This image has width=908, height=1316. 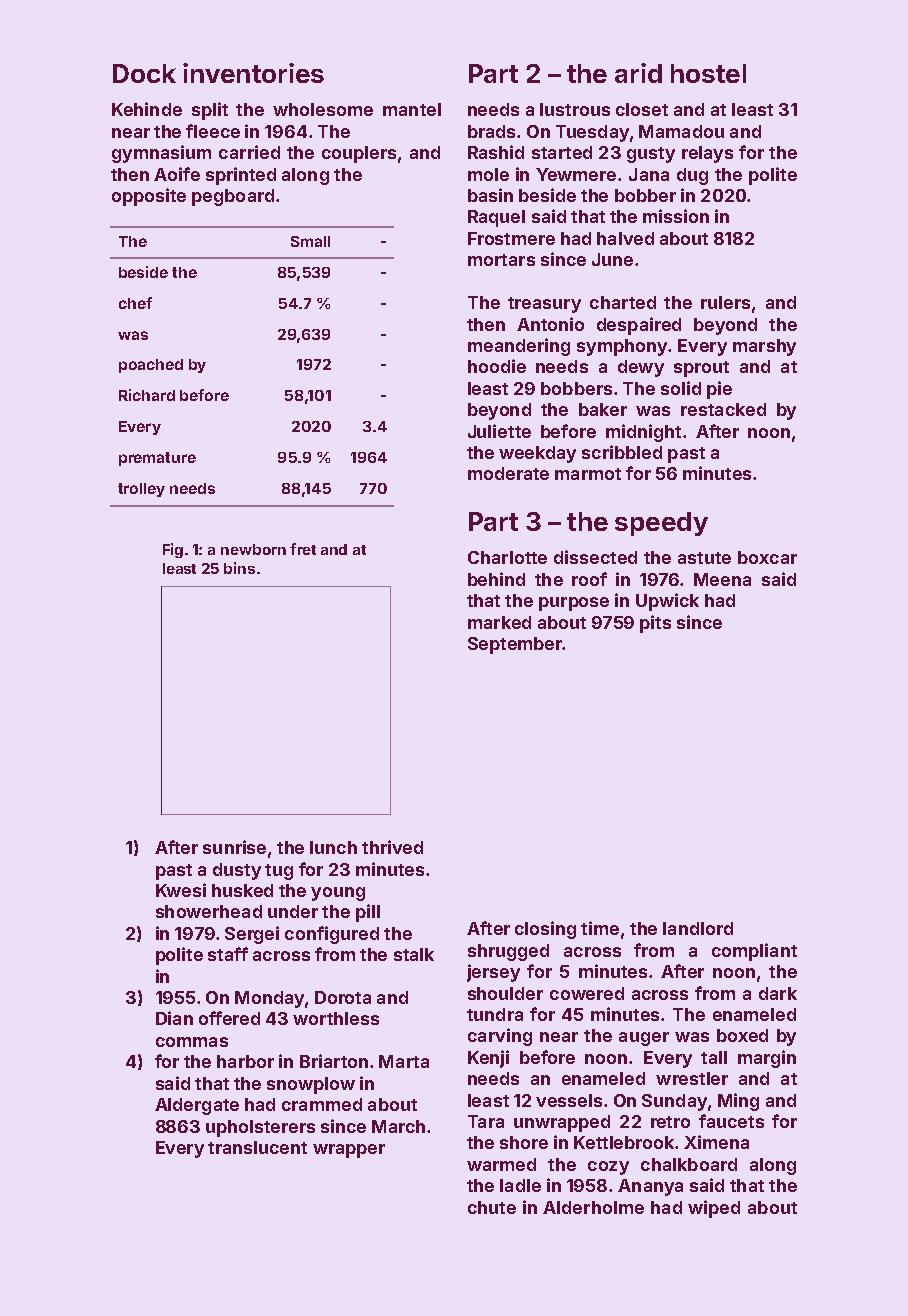 What do you see at coordinates (767, 1059) in the image?
I see `margin` at bounding box center [767, 1059].
